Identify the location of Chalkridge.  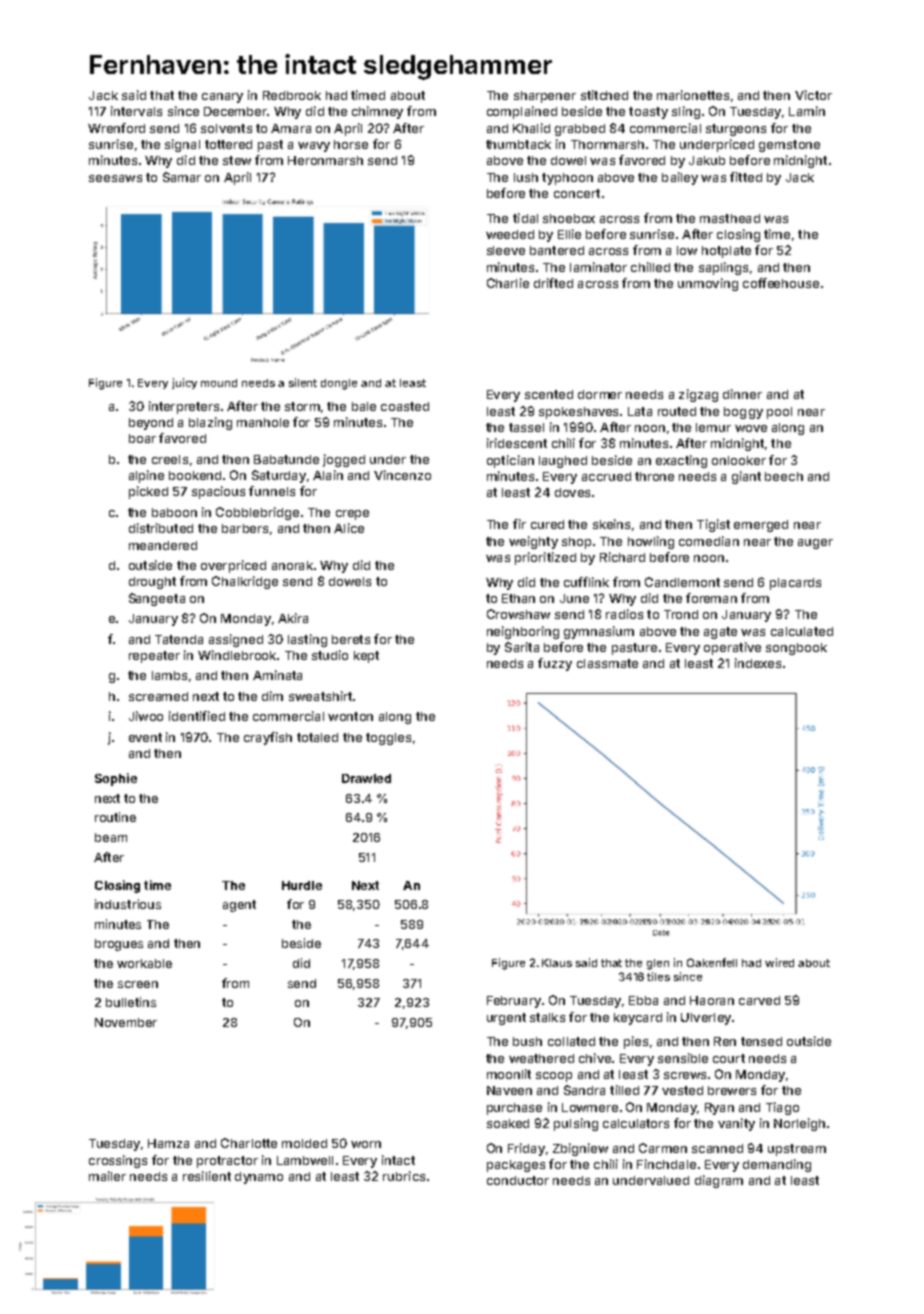
(245, 582).
